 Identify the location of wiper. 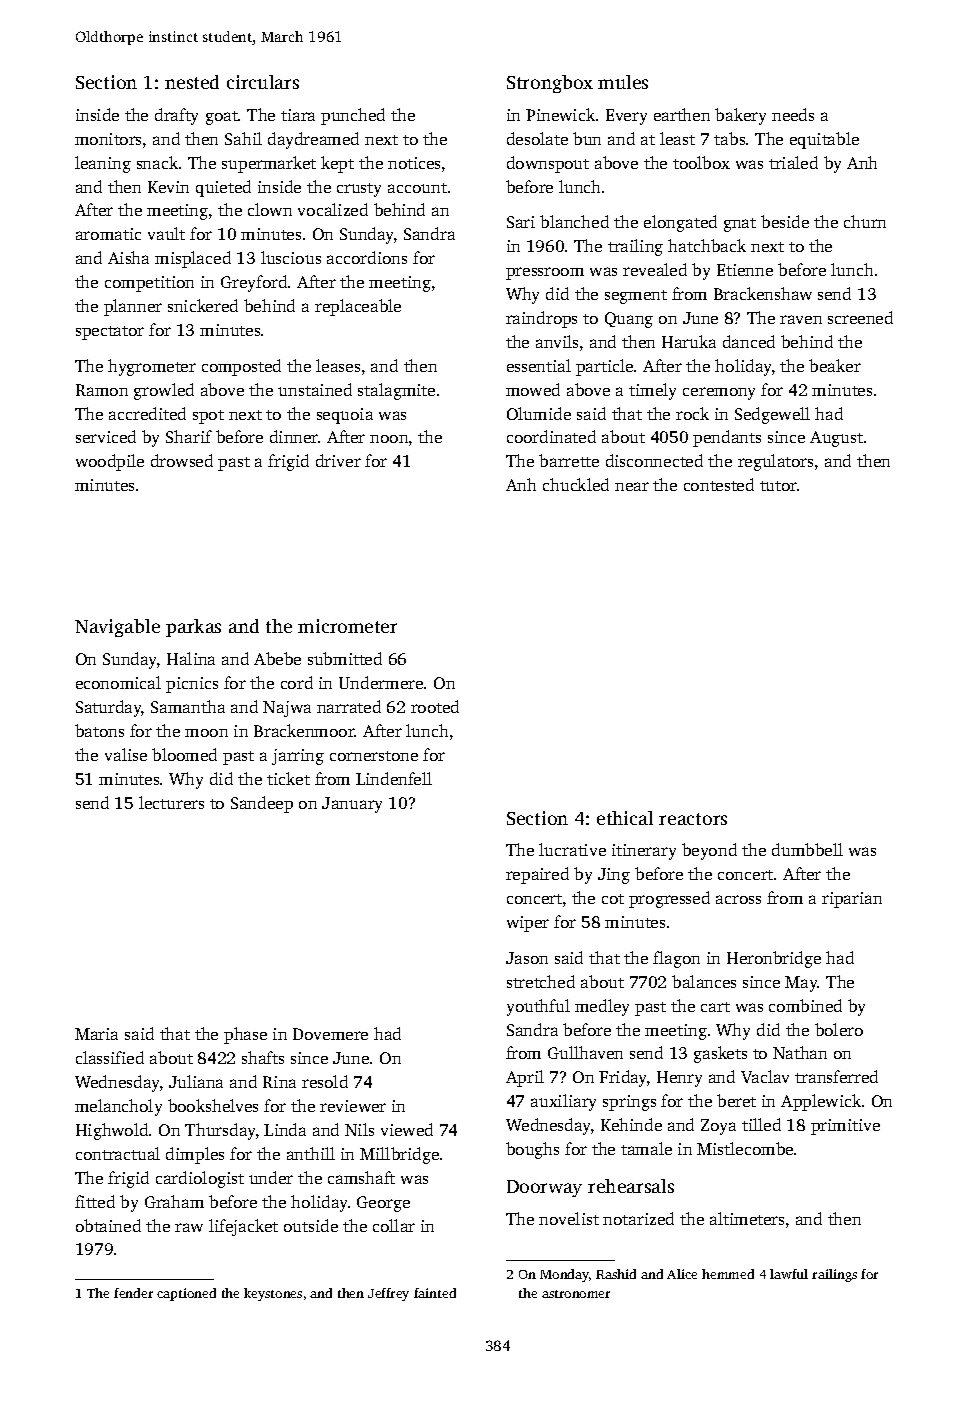
(528, 924).
